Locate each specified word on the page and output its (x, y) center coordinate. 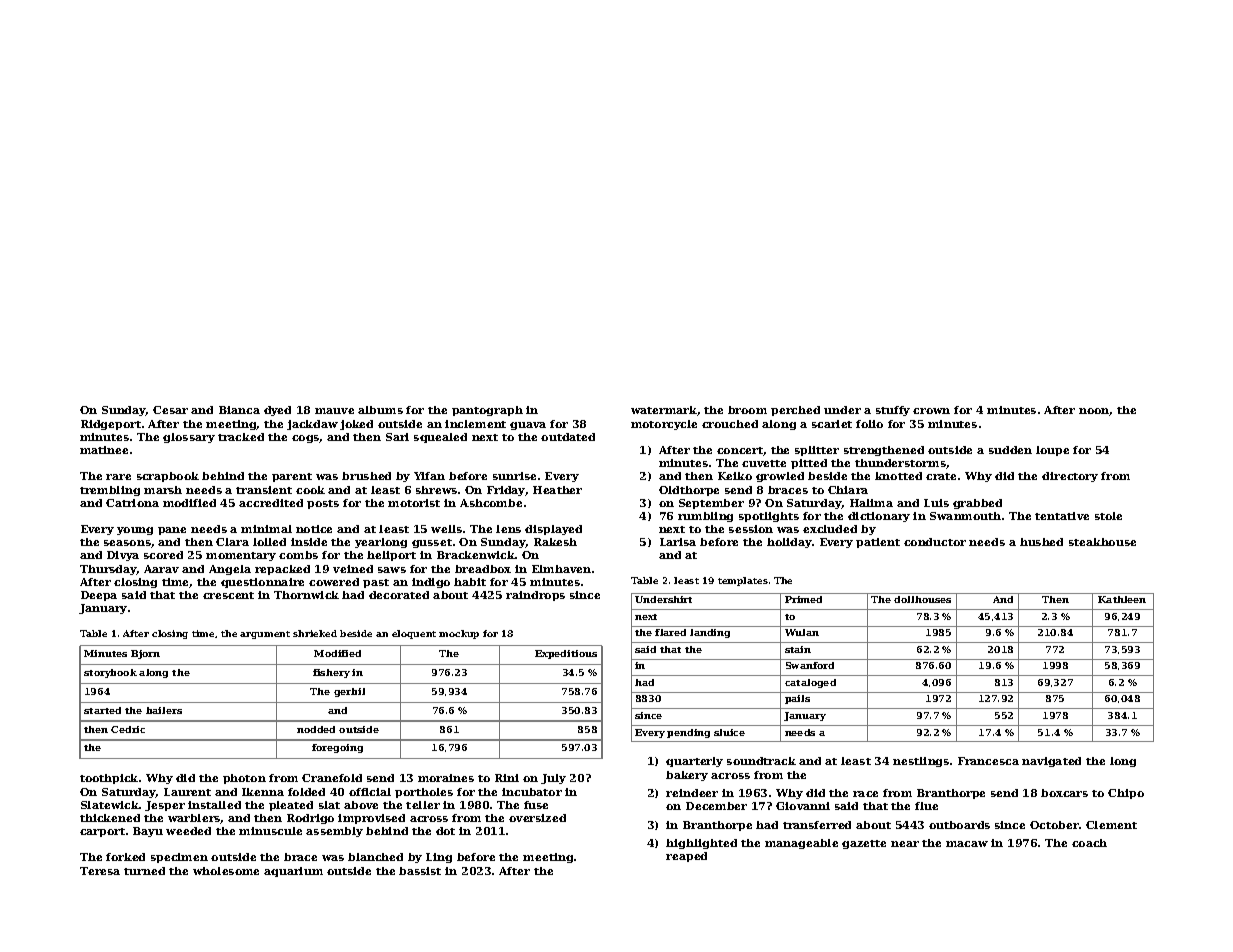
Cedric (128, 729)
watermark (664, 410)
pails (797, 699)
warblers (194, 819)
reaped (686, 857)
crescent (228, 595)
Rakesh (555, 542)
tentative (1062, 516)
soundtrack (761, 761)
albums (380, 410)
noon (1094, 412)
